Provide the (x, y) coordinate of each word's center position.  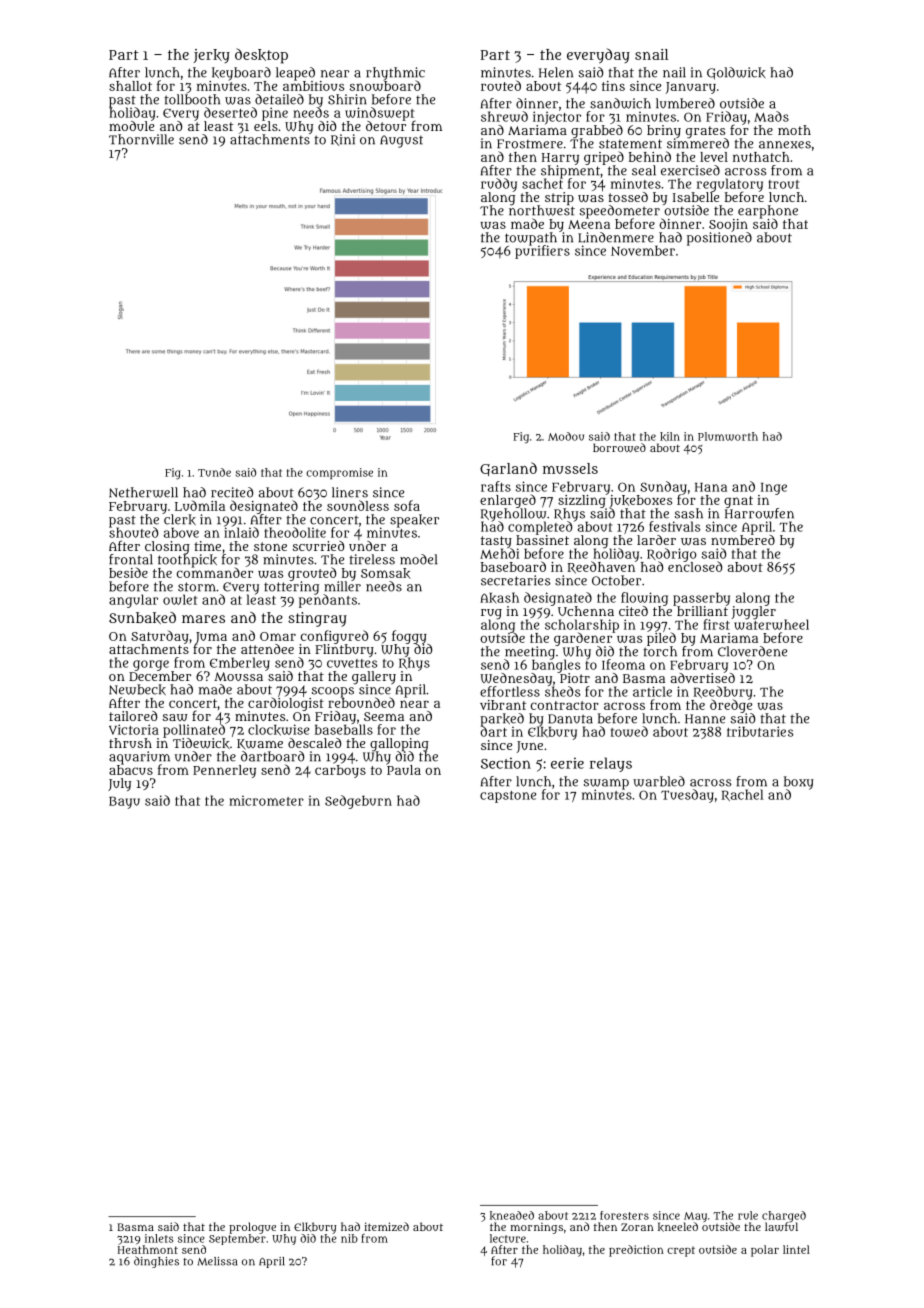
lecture (508, 1238)
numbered (743, 540)
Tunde (214, 472)
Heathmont (148, 1249)
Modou (566, 436)
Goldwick (736, 73)
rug (491, 614)
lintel (796, 1249)
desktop (261, 56)
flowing (644, 599)
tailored (133, 716)
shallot (130, 86)
